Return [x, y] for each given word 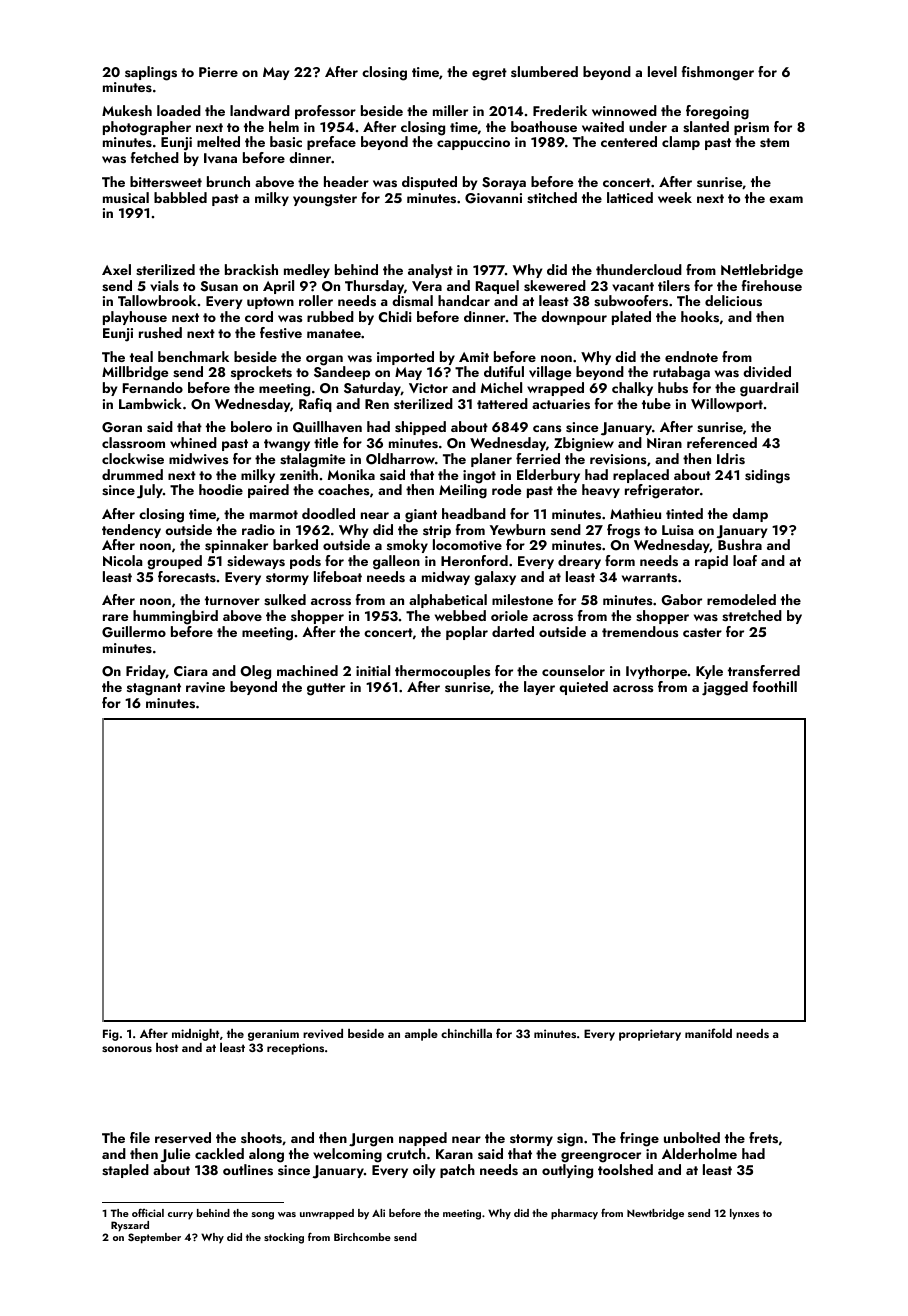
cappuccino [473, 143]
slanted [706, 127]
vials [164, 285]
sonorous [127, 1049]
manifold [708, 1033]
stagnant [154, 689]
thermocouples [442, 672]
